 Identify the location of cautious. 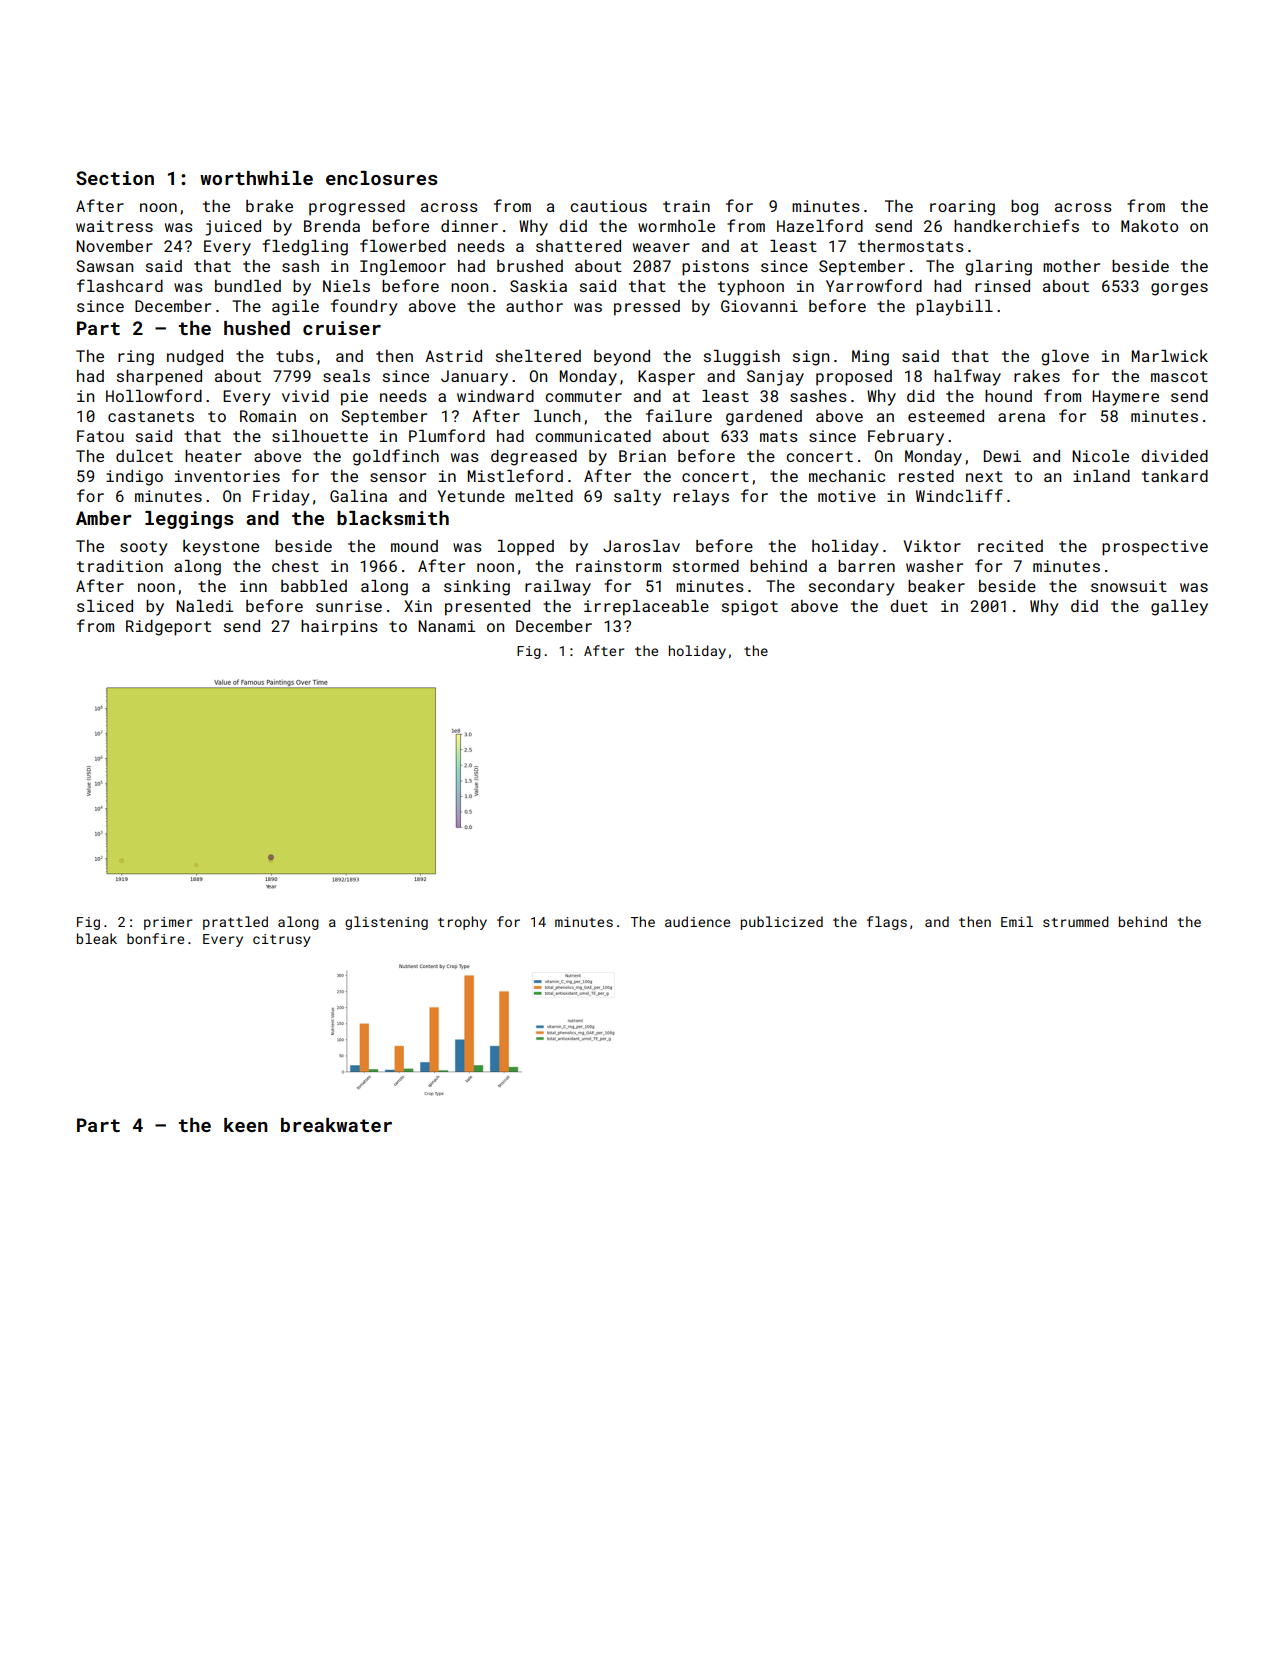
(608, 206).
